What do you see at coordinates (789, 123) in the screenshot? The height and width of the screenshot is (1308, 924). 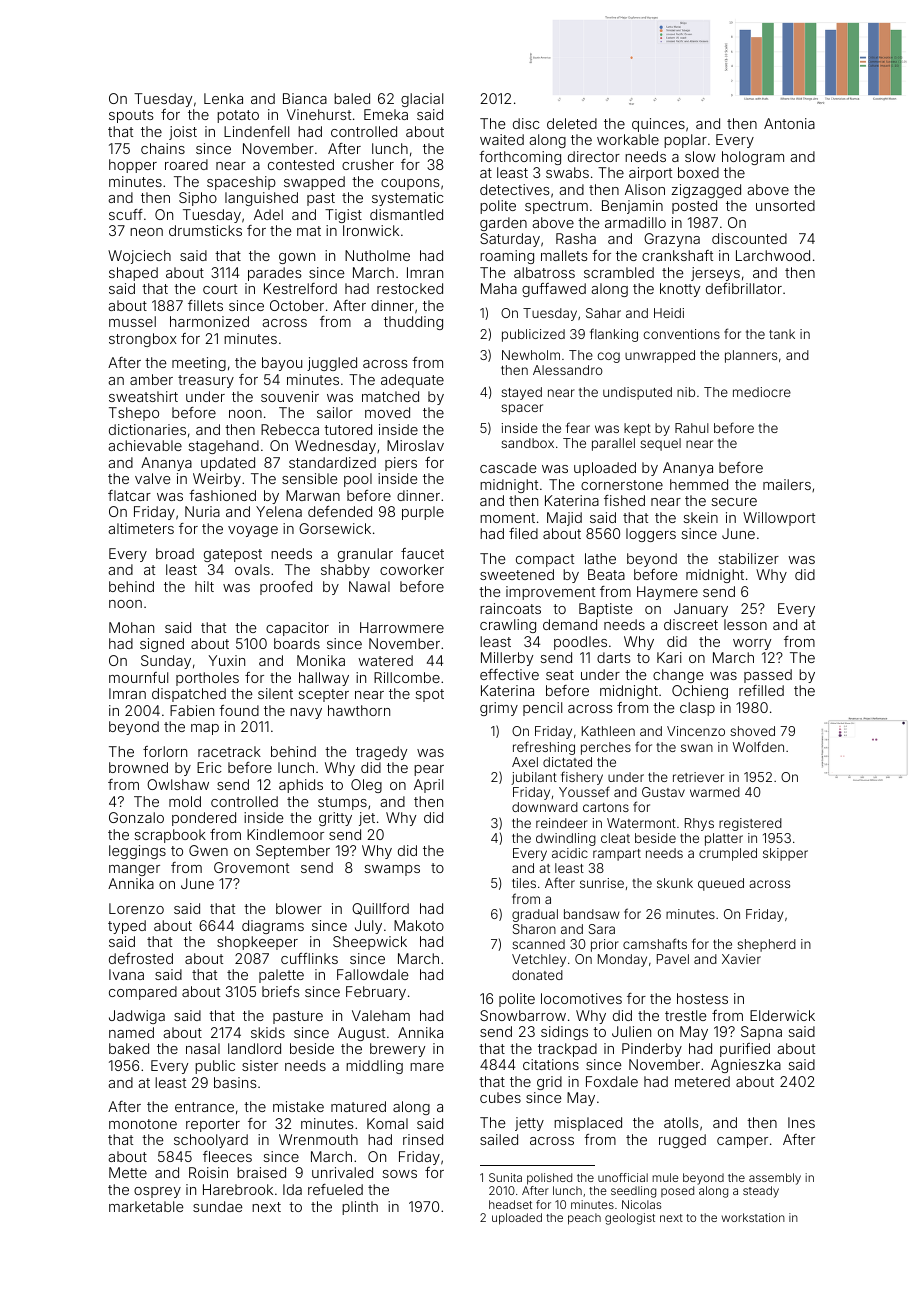 I see `Antonia` at bounding box center [789, 123].
